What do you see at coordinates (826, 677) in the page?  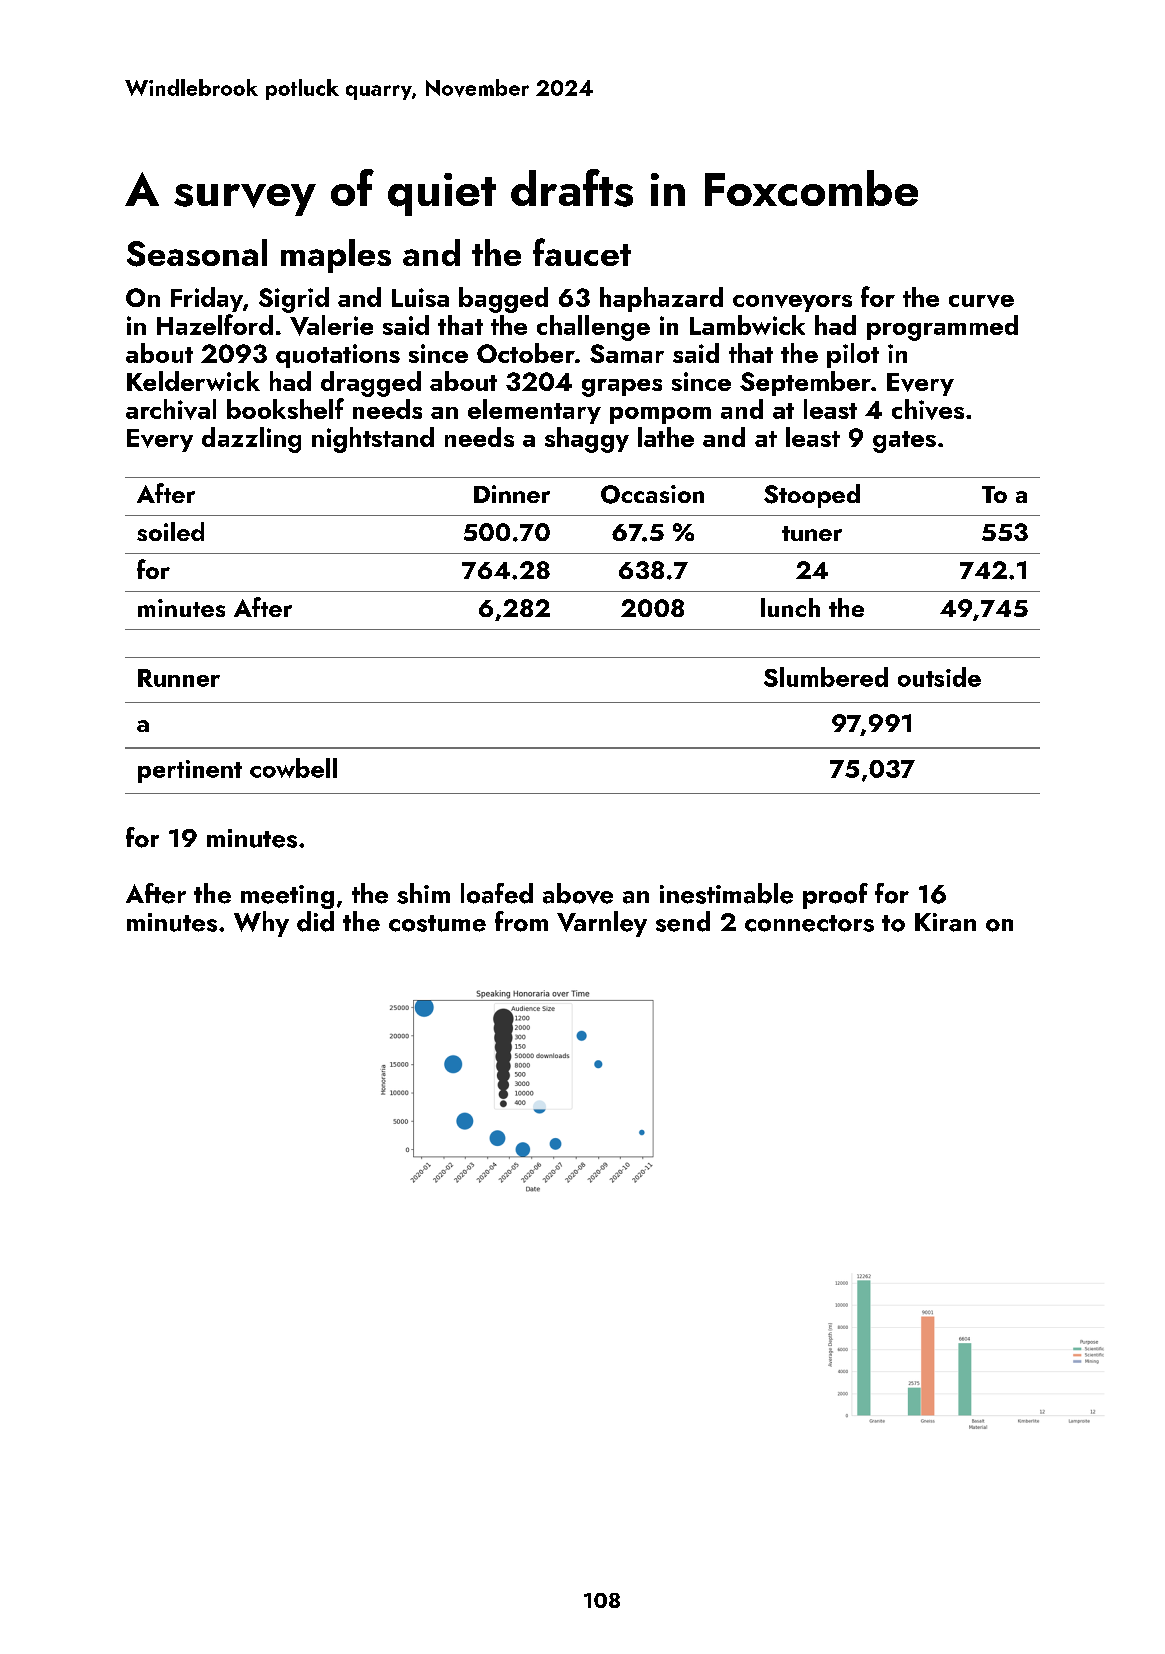 I see `Slumbered` at bounding box center [826, 677].
